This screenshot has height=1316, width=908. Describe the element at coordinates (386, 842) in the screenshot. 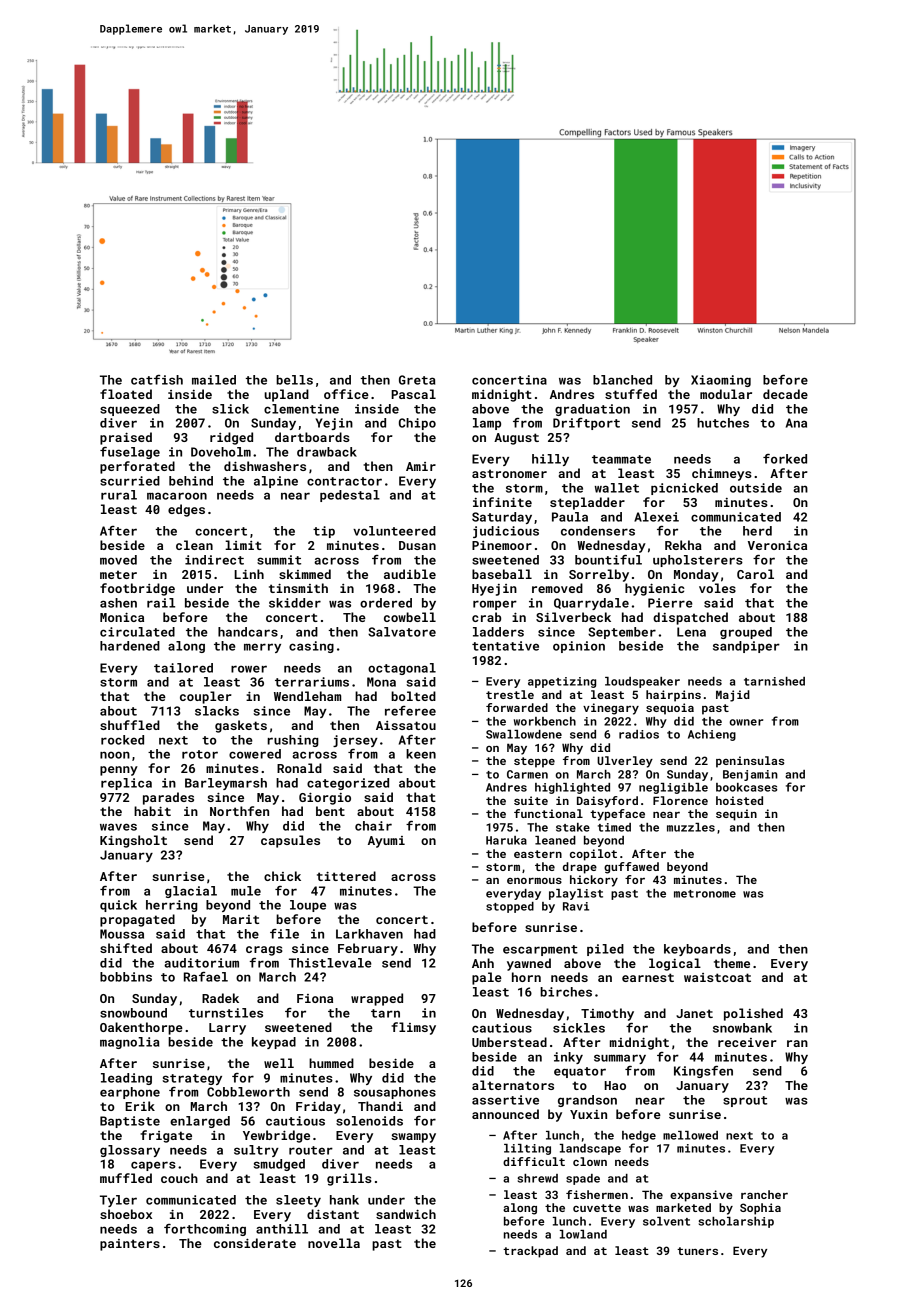

I see `Ayumi` at that location.
